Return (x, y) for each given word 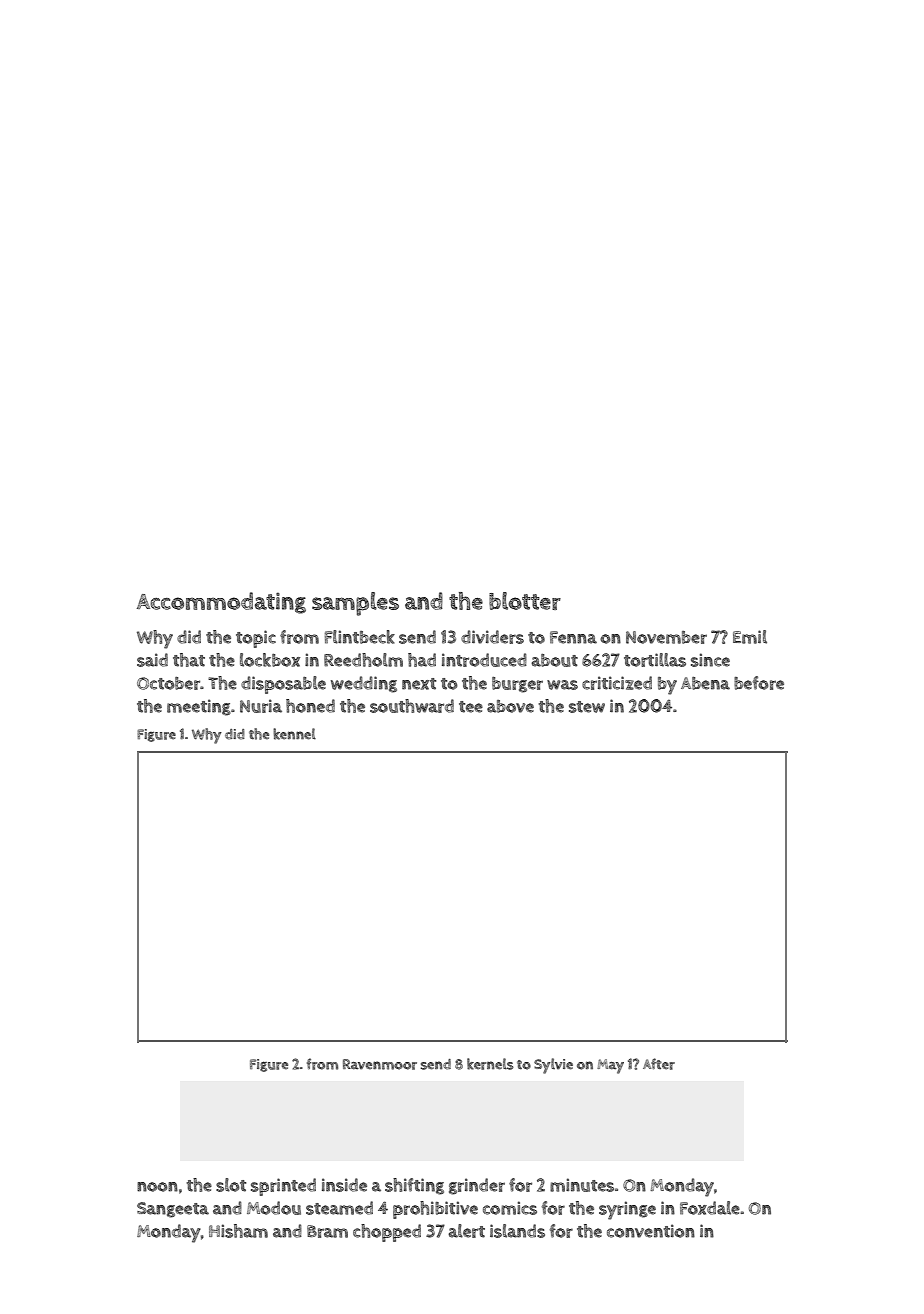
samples (355, 604)
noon (157, 1187)
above (510, 706)
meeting (199, 707)
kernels (490, 1064)
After (659, 1064)
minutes (582, 1185)
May (610, 1066)
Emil (750, 637)
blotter (525, 601)
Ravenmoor (380, 1064)
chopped (387, 1233)
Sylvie (553, 1066)
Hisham (238, 1231)
